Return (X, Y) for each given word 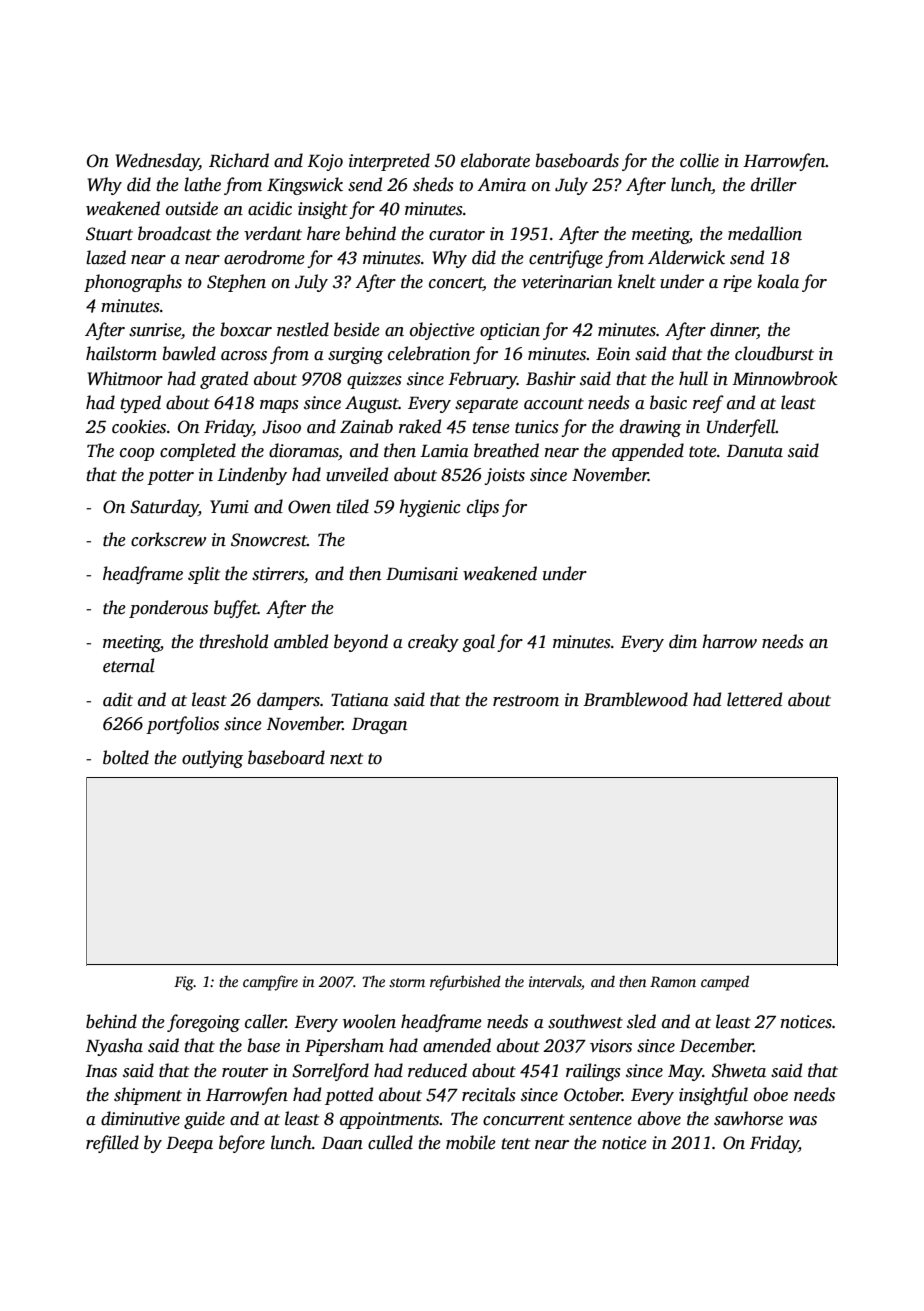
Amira (501, 185)
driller (774, 184)
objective (442, 331)
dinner (734, 330)
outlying (212, 759)
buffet (236, 609)
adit (118, 699)
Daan (342, 1143)
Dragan (379, 726)
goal (478, 643)
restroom (526, 701)
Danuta (755, 451)
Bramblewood (635, 699)
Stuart (109, 234)
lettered (754, 699)
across (244, 356)
